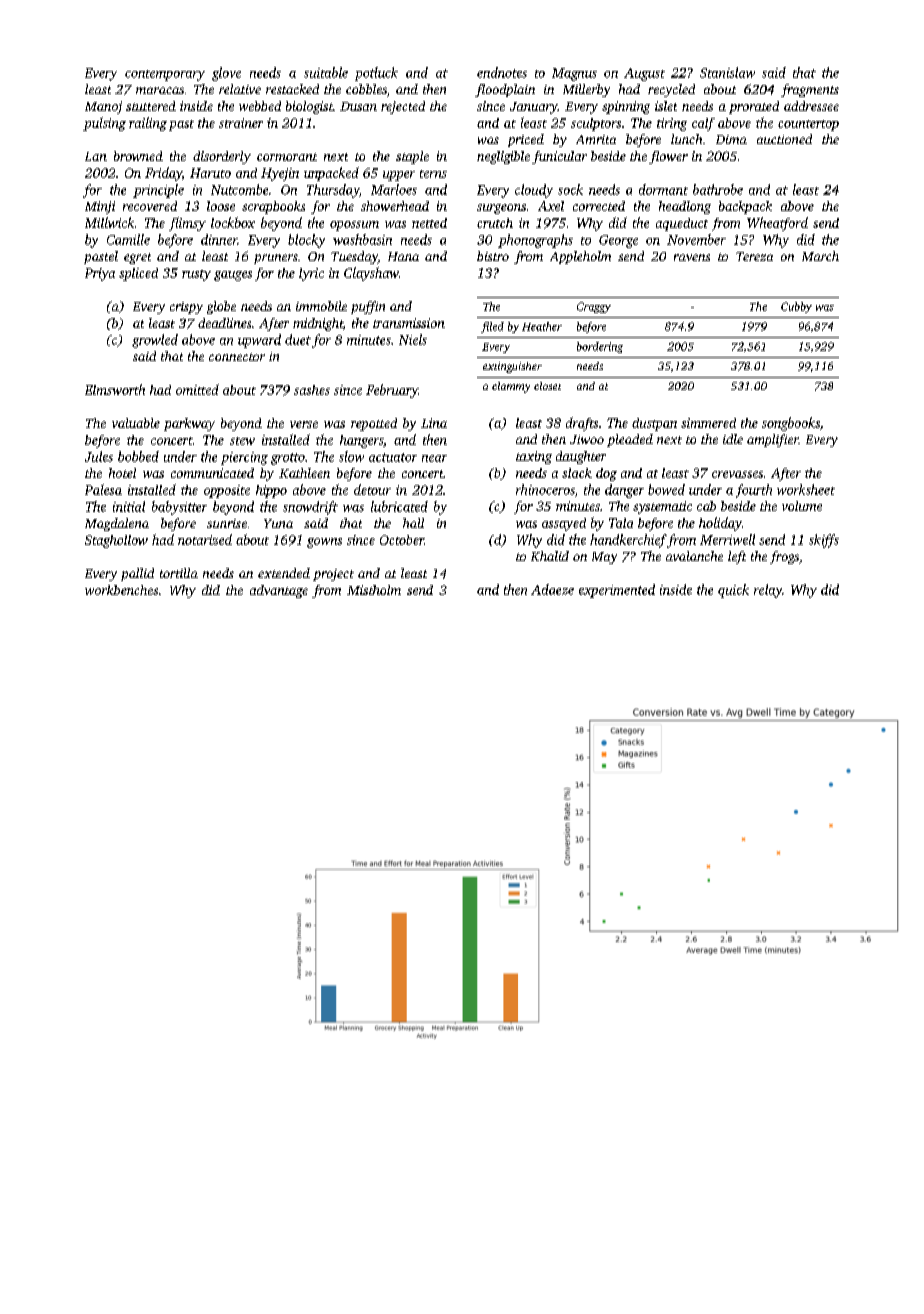  Describe the element at coordinates (552, 589) in the screenshot. I see `Adaeze` at that location.
